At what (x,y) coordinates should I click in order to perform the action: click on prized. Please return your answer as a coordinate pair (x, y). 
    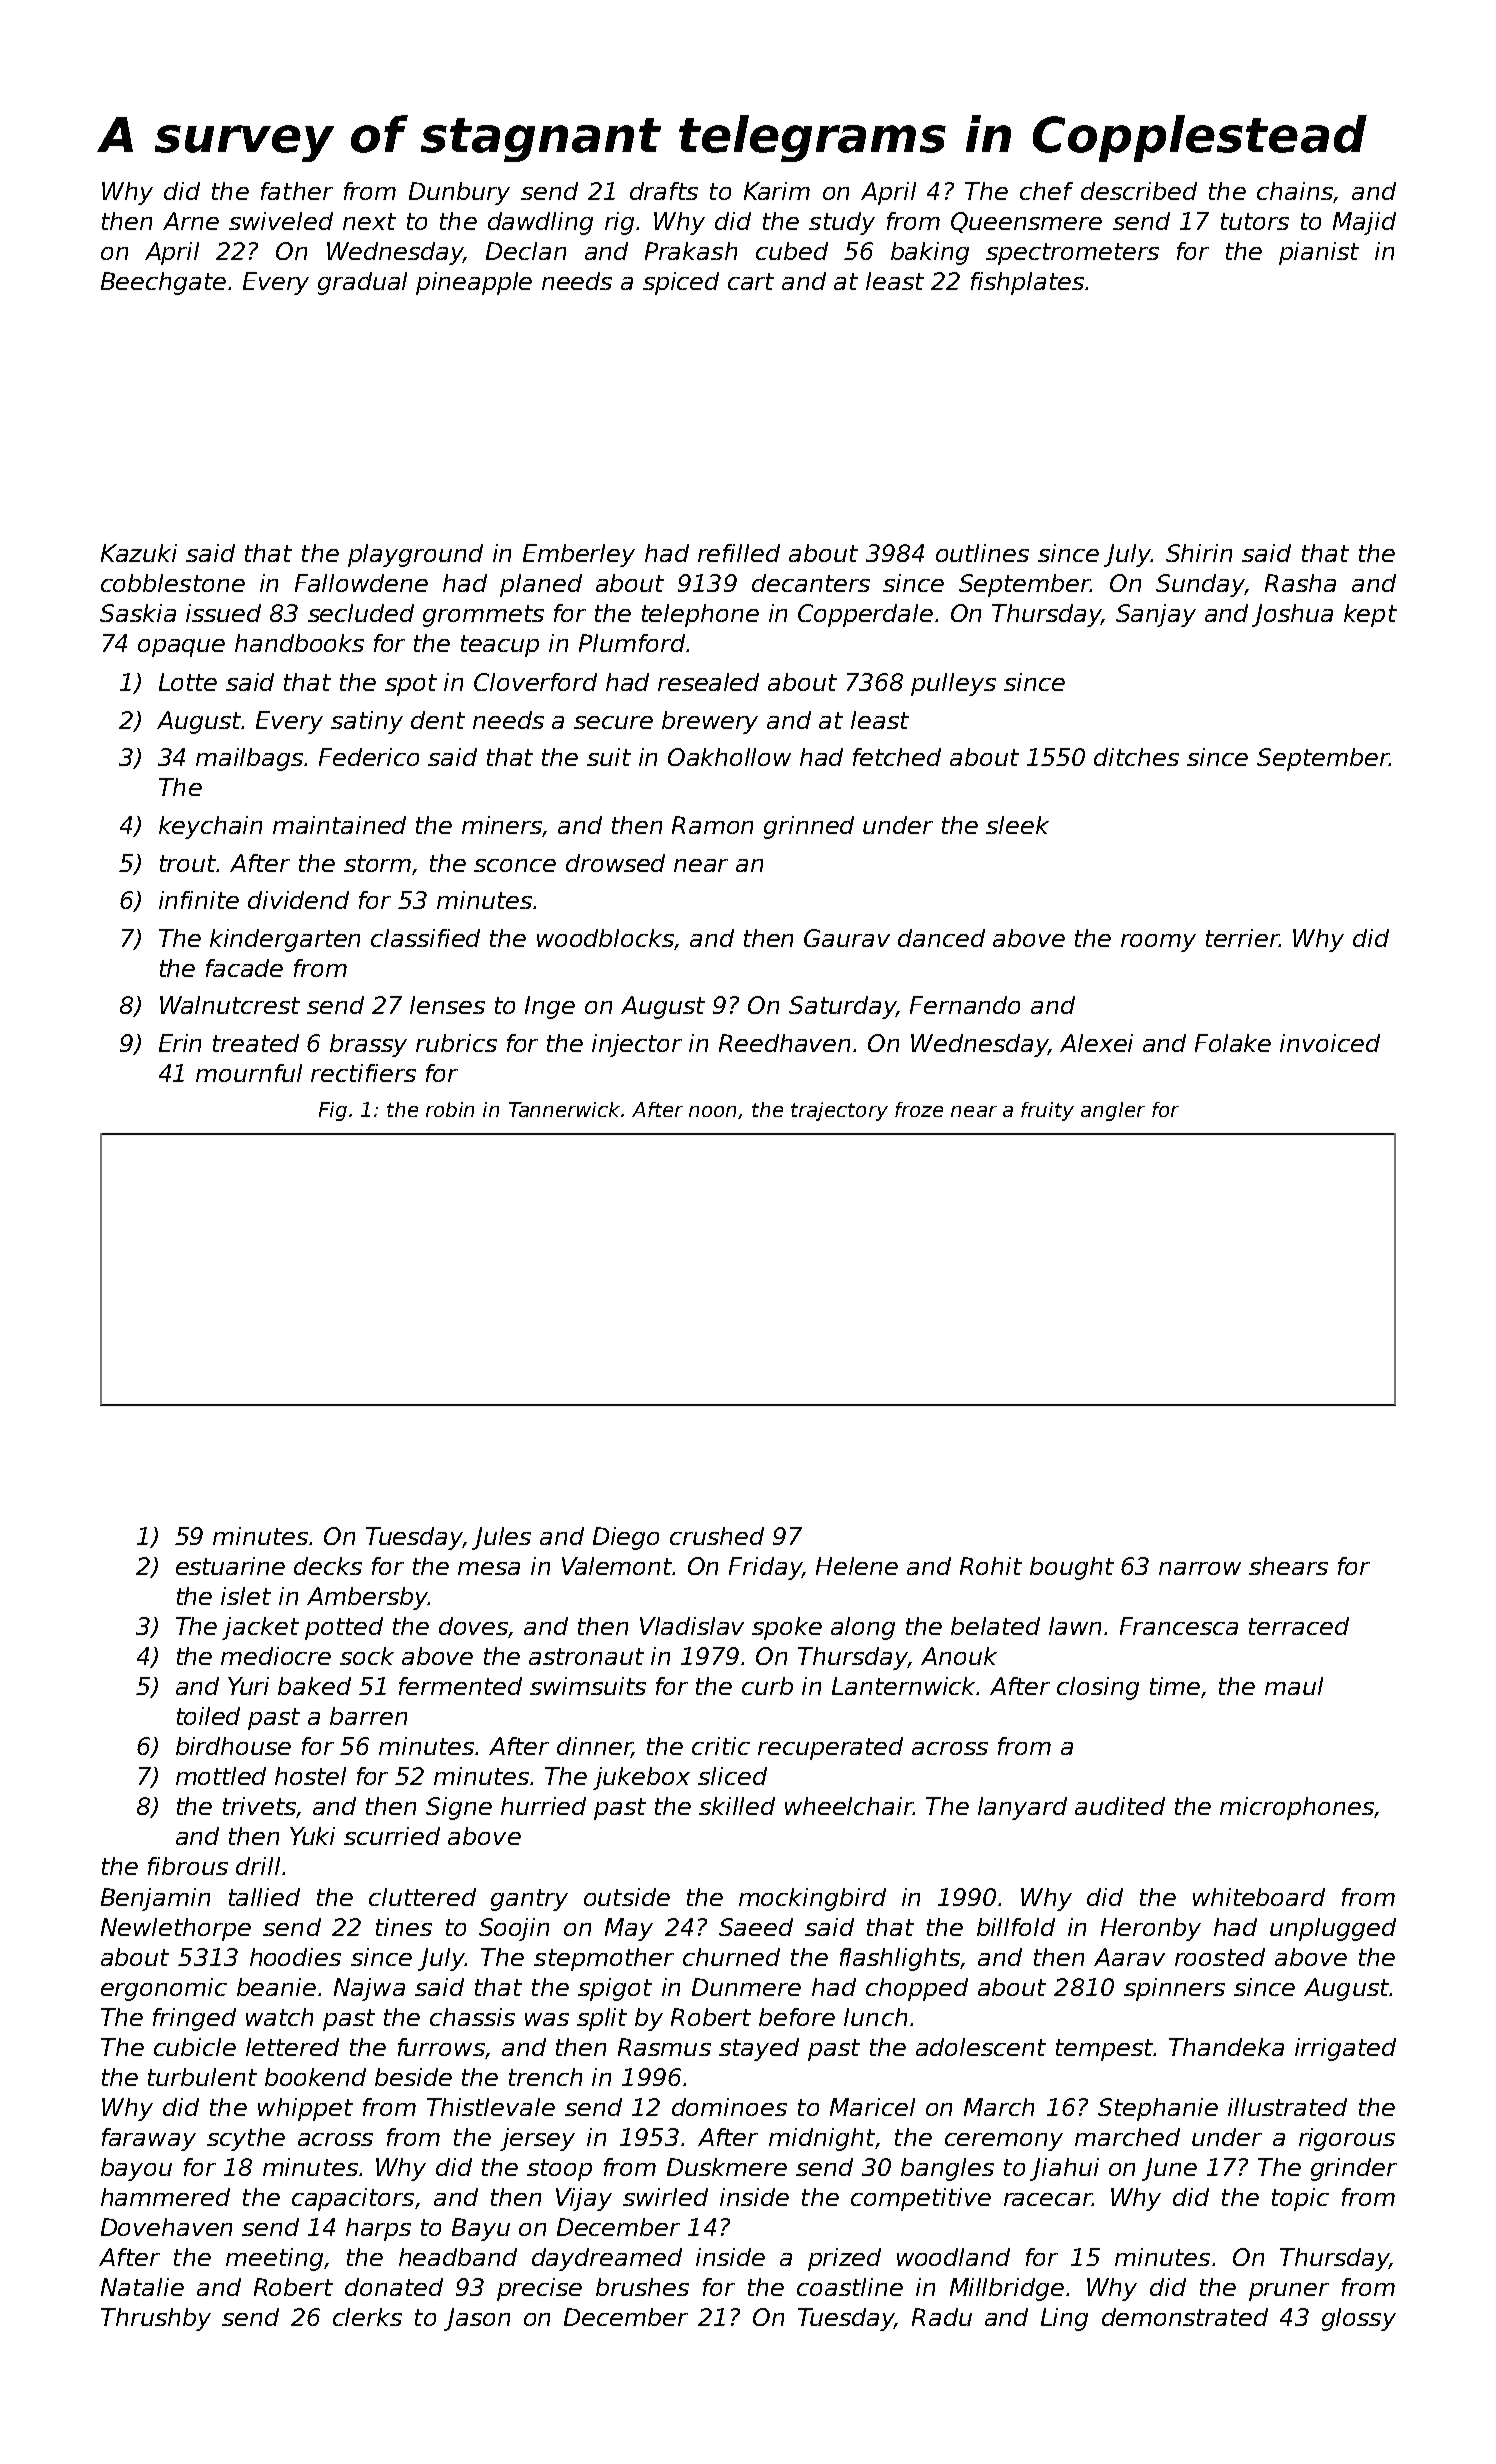
    Looking at the image, I should click on (844, 2259).
